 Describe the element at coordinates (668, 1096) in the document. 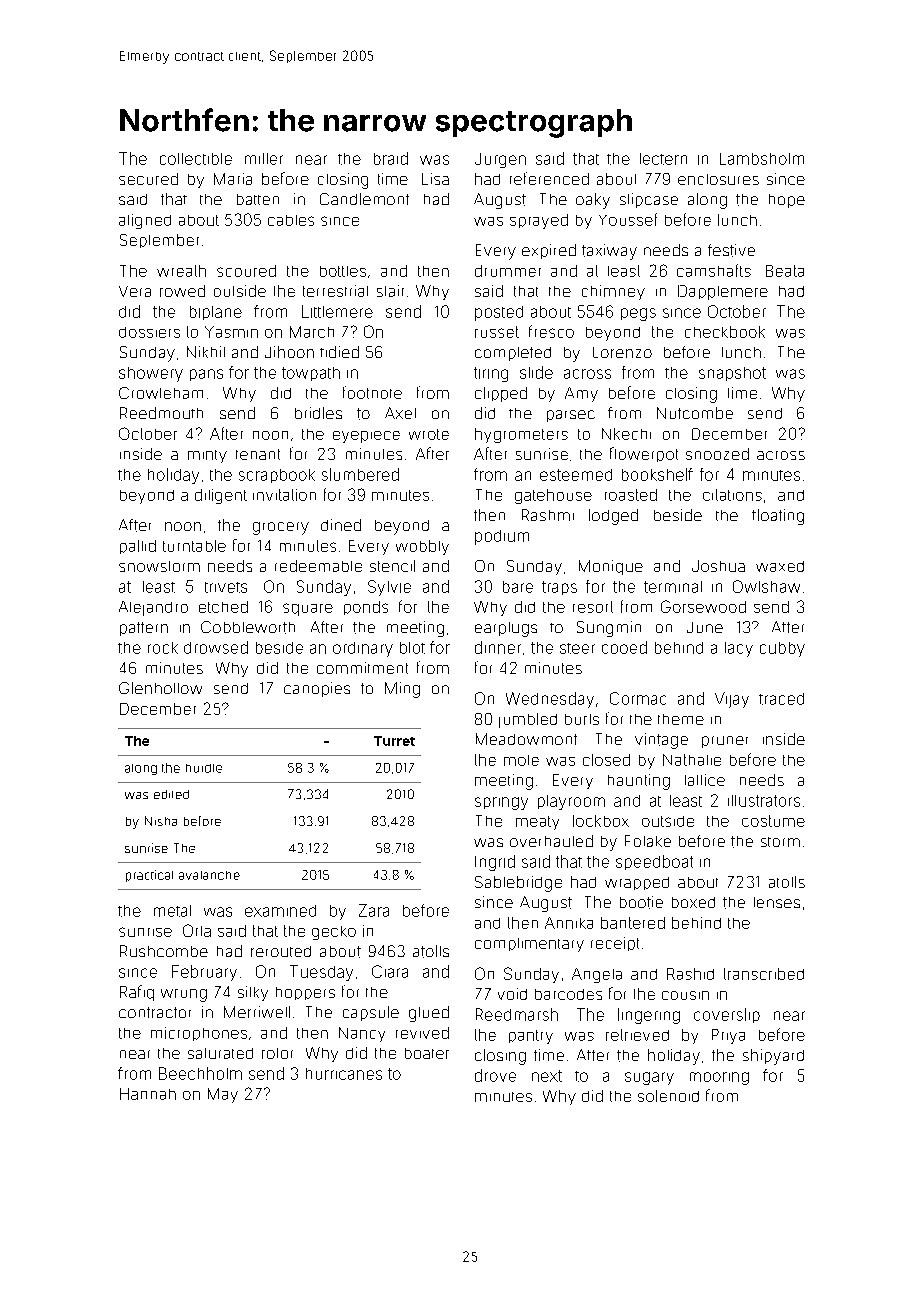

I see `solenoid` at that location.
